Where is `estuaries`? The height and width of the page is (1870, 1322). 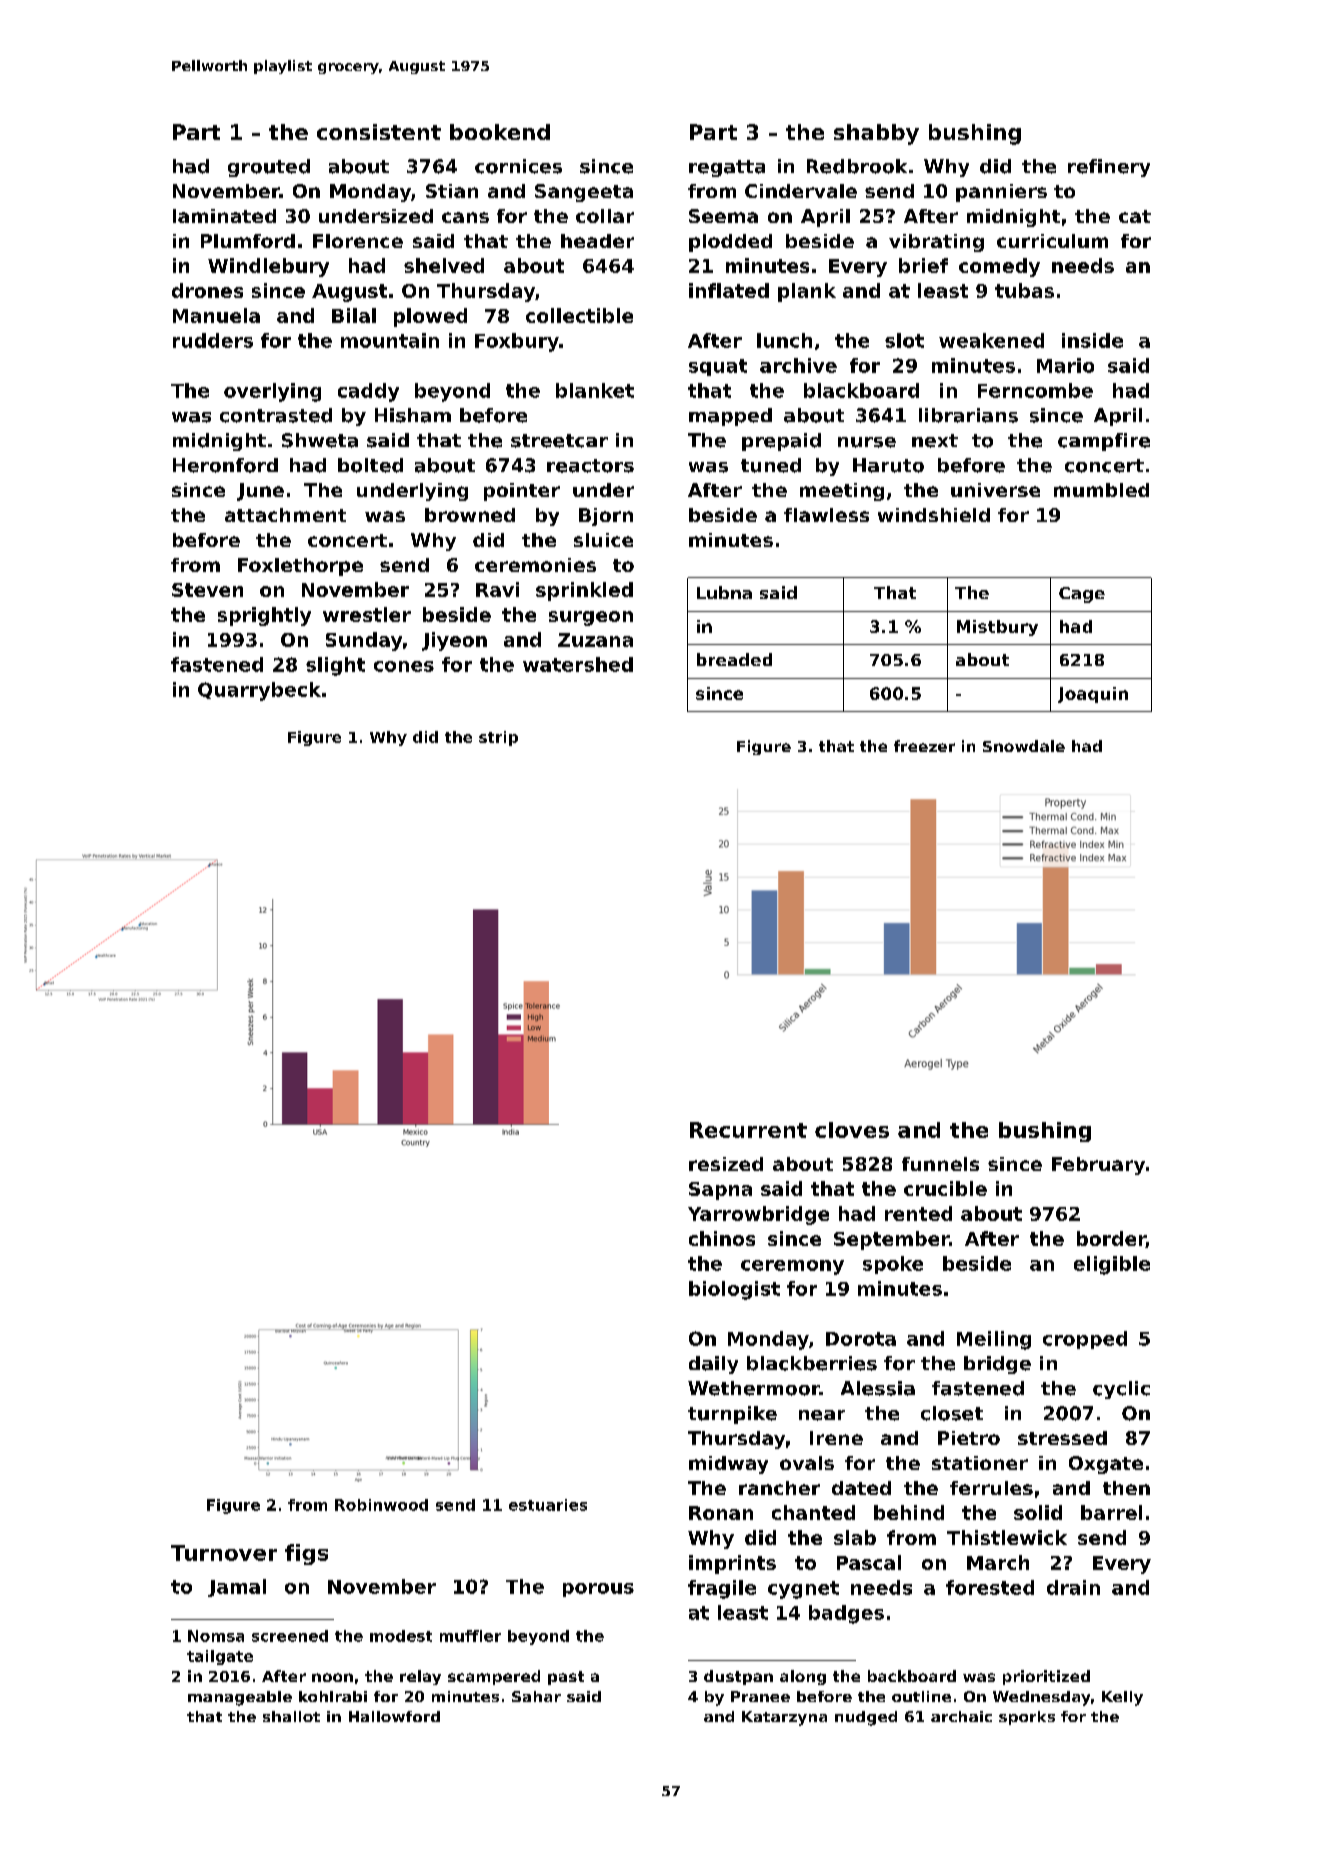 estuaries is located at coordinates (548, 1505).
